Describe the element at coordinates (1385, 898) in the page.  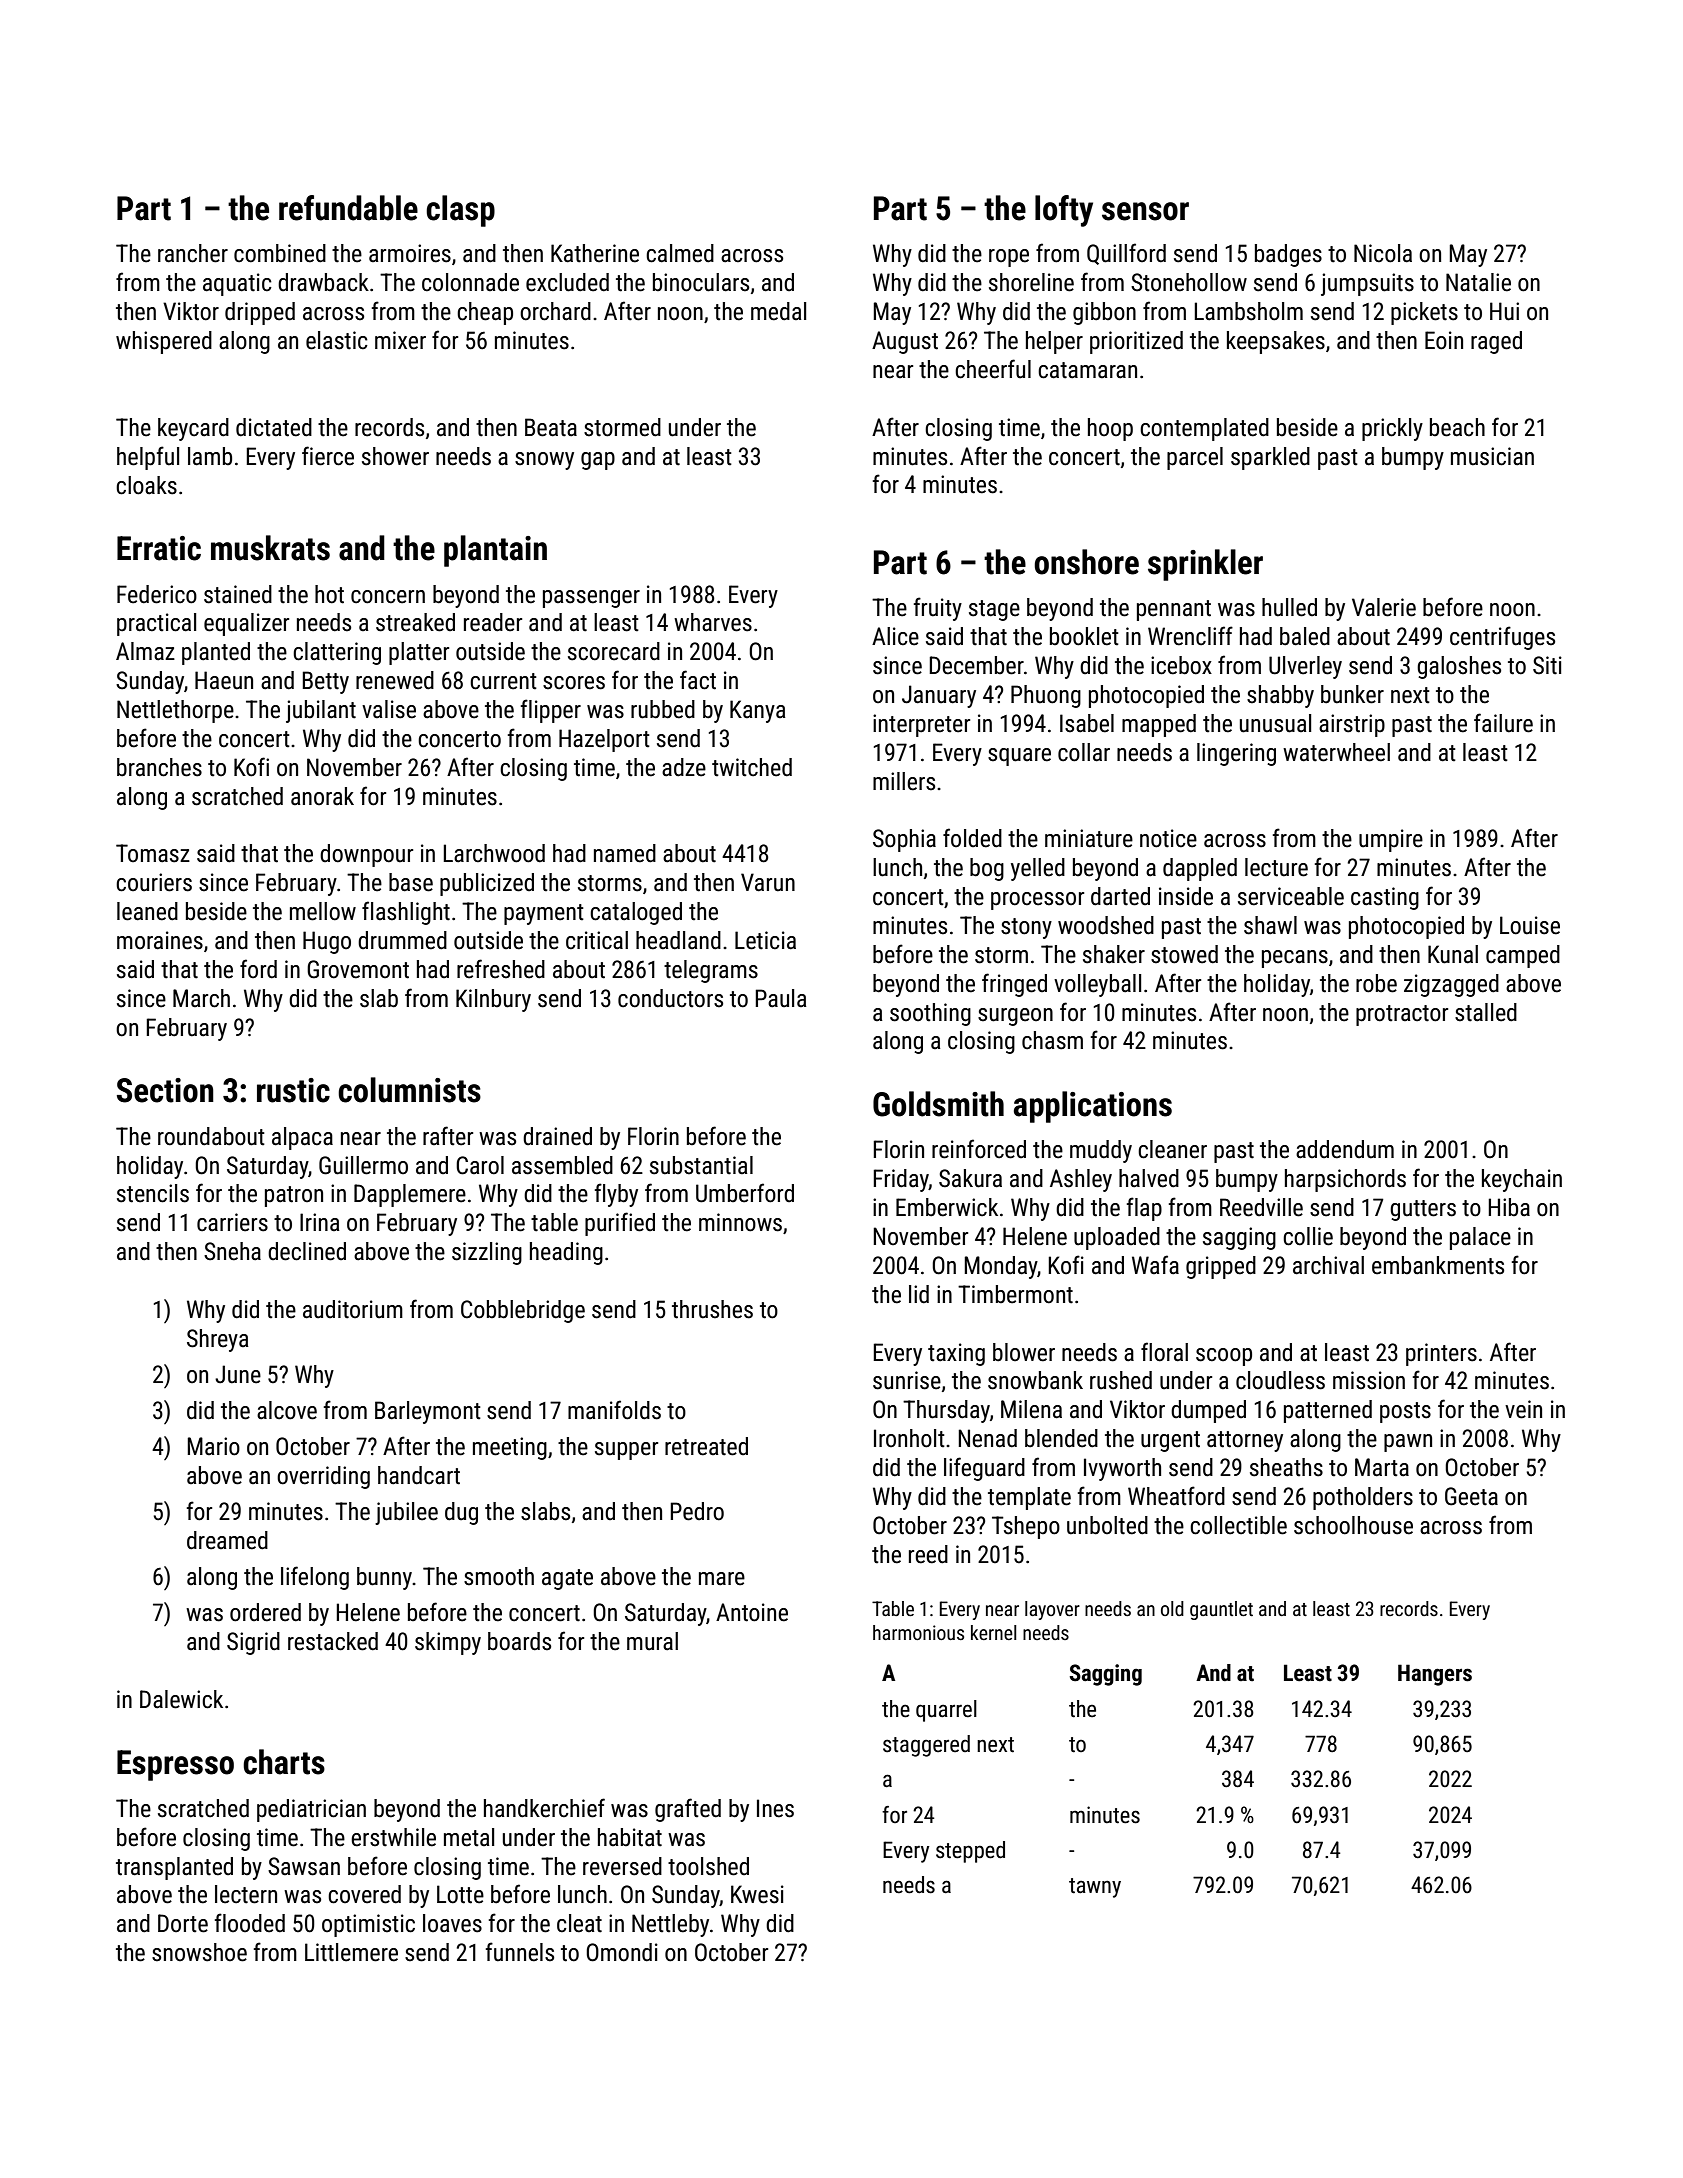
I see `casting` at that location.
